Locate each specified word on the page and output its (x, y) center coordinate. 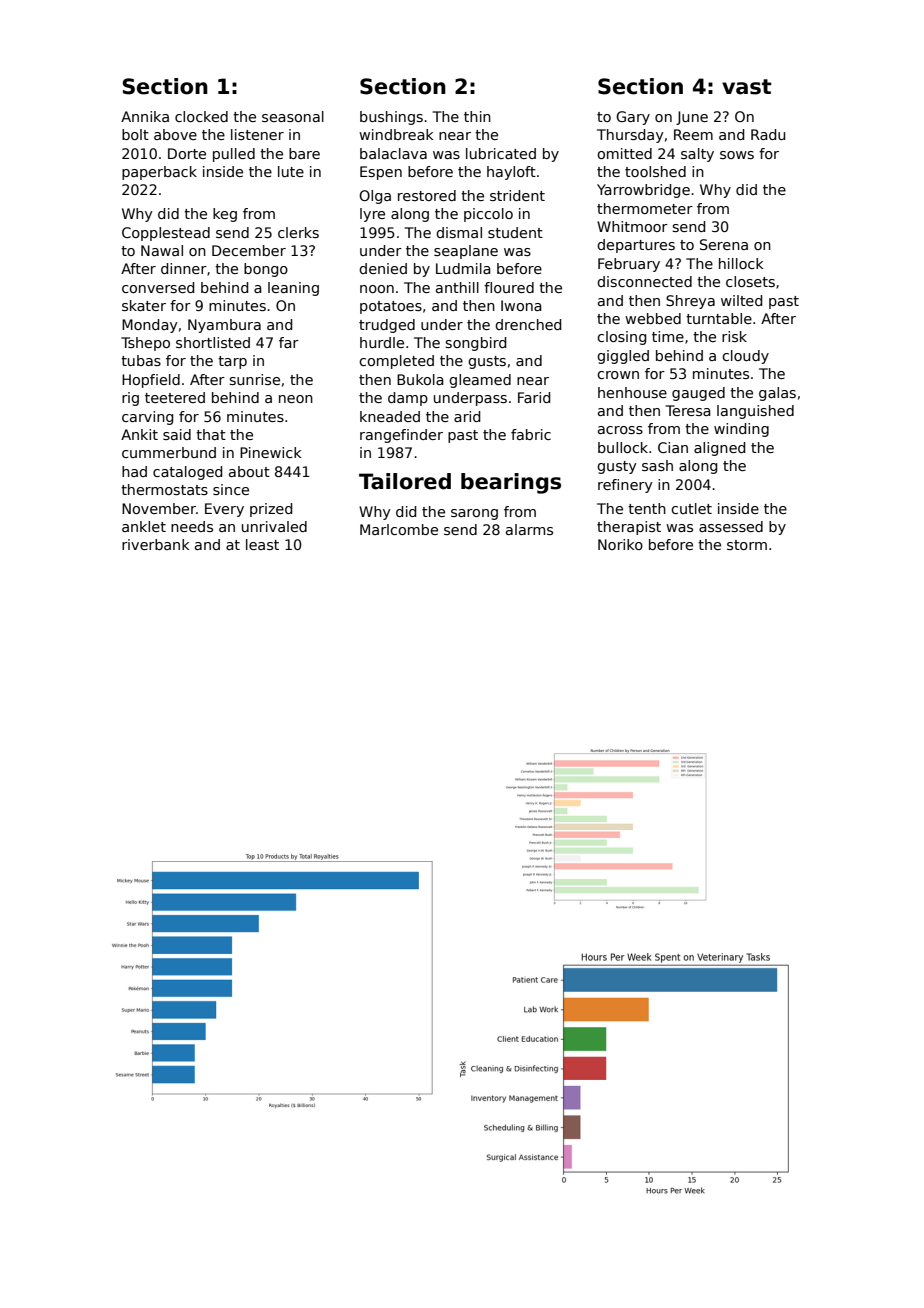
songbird (475, 344)
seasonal (293, 116)
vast (746, 87)
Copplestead (166, 234)
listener (257, 134)
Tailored (405, 481)
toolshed (655, 171)
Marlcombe (399, 529)
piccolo (488, 215)
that (211, 434)
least (262, 544)
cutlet (691, 508)
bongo (266, 270)
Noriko (620, 544)
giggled (623, 357)
